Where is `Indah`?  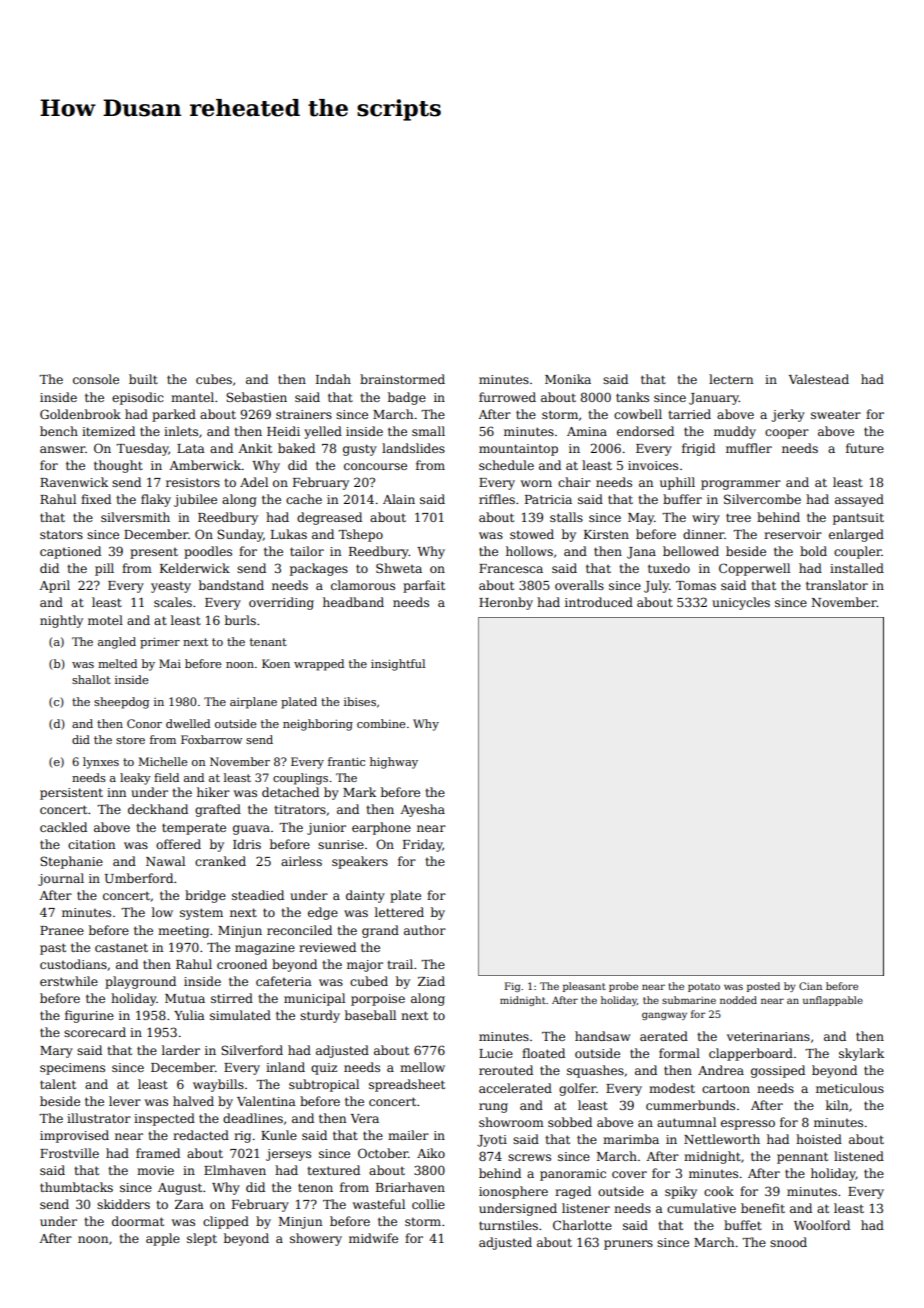 Indah is located at coordinates (333, 379).
